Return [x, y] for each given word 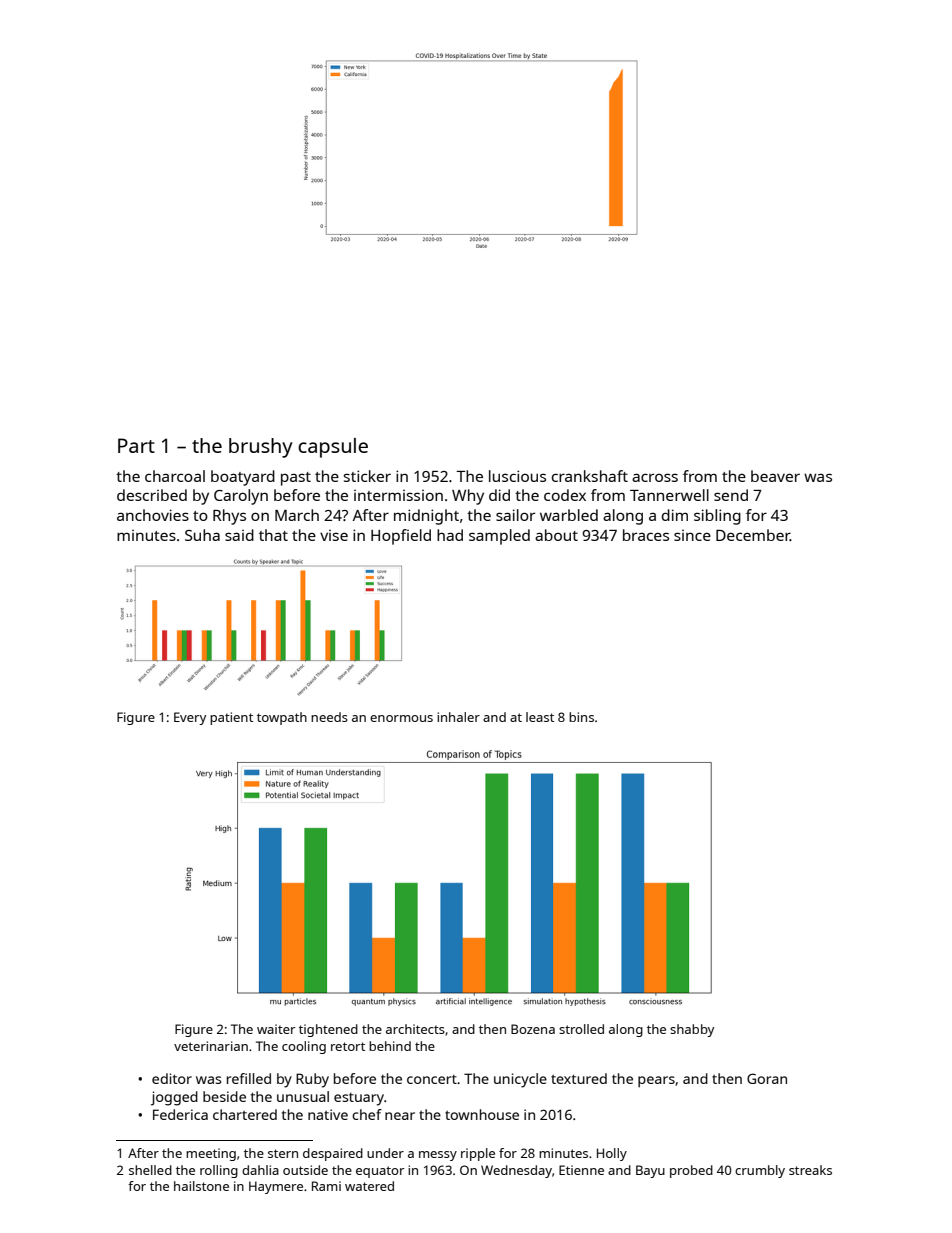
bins [581, 717]
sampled [499, 537]
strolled [581, 1029]
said [239, 535]
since [692, 535]
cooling [304, 1047]
